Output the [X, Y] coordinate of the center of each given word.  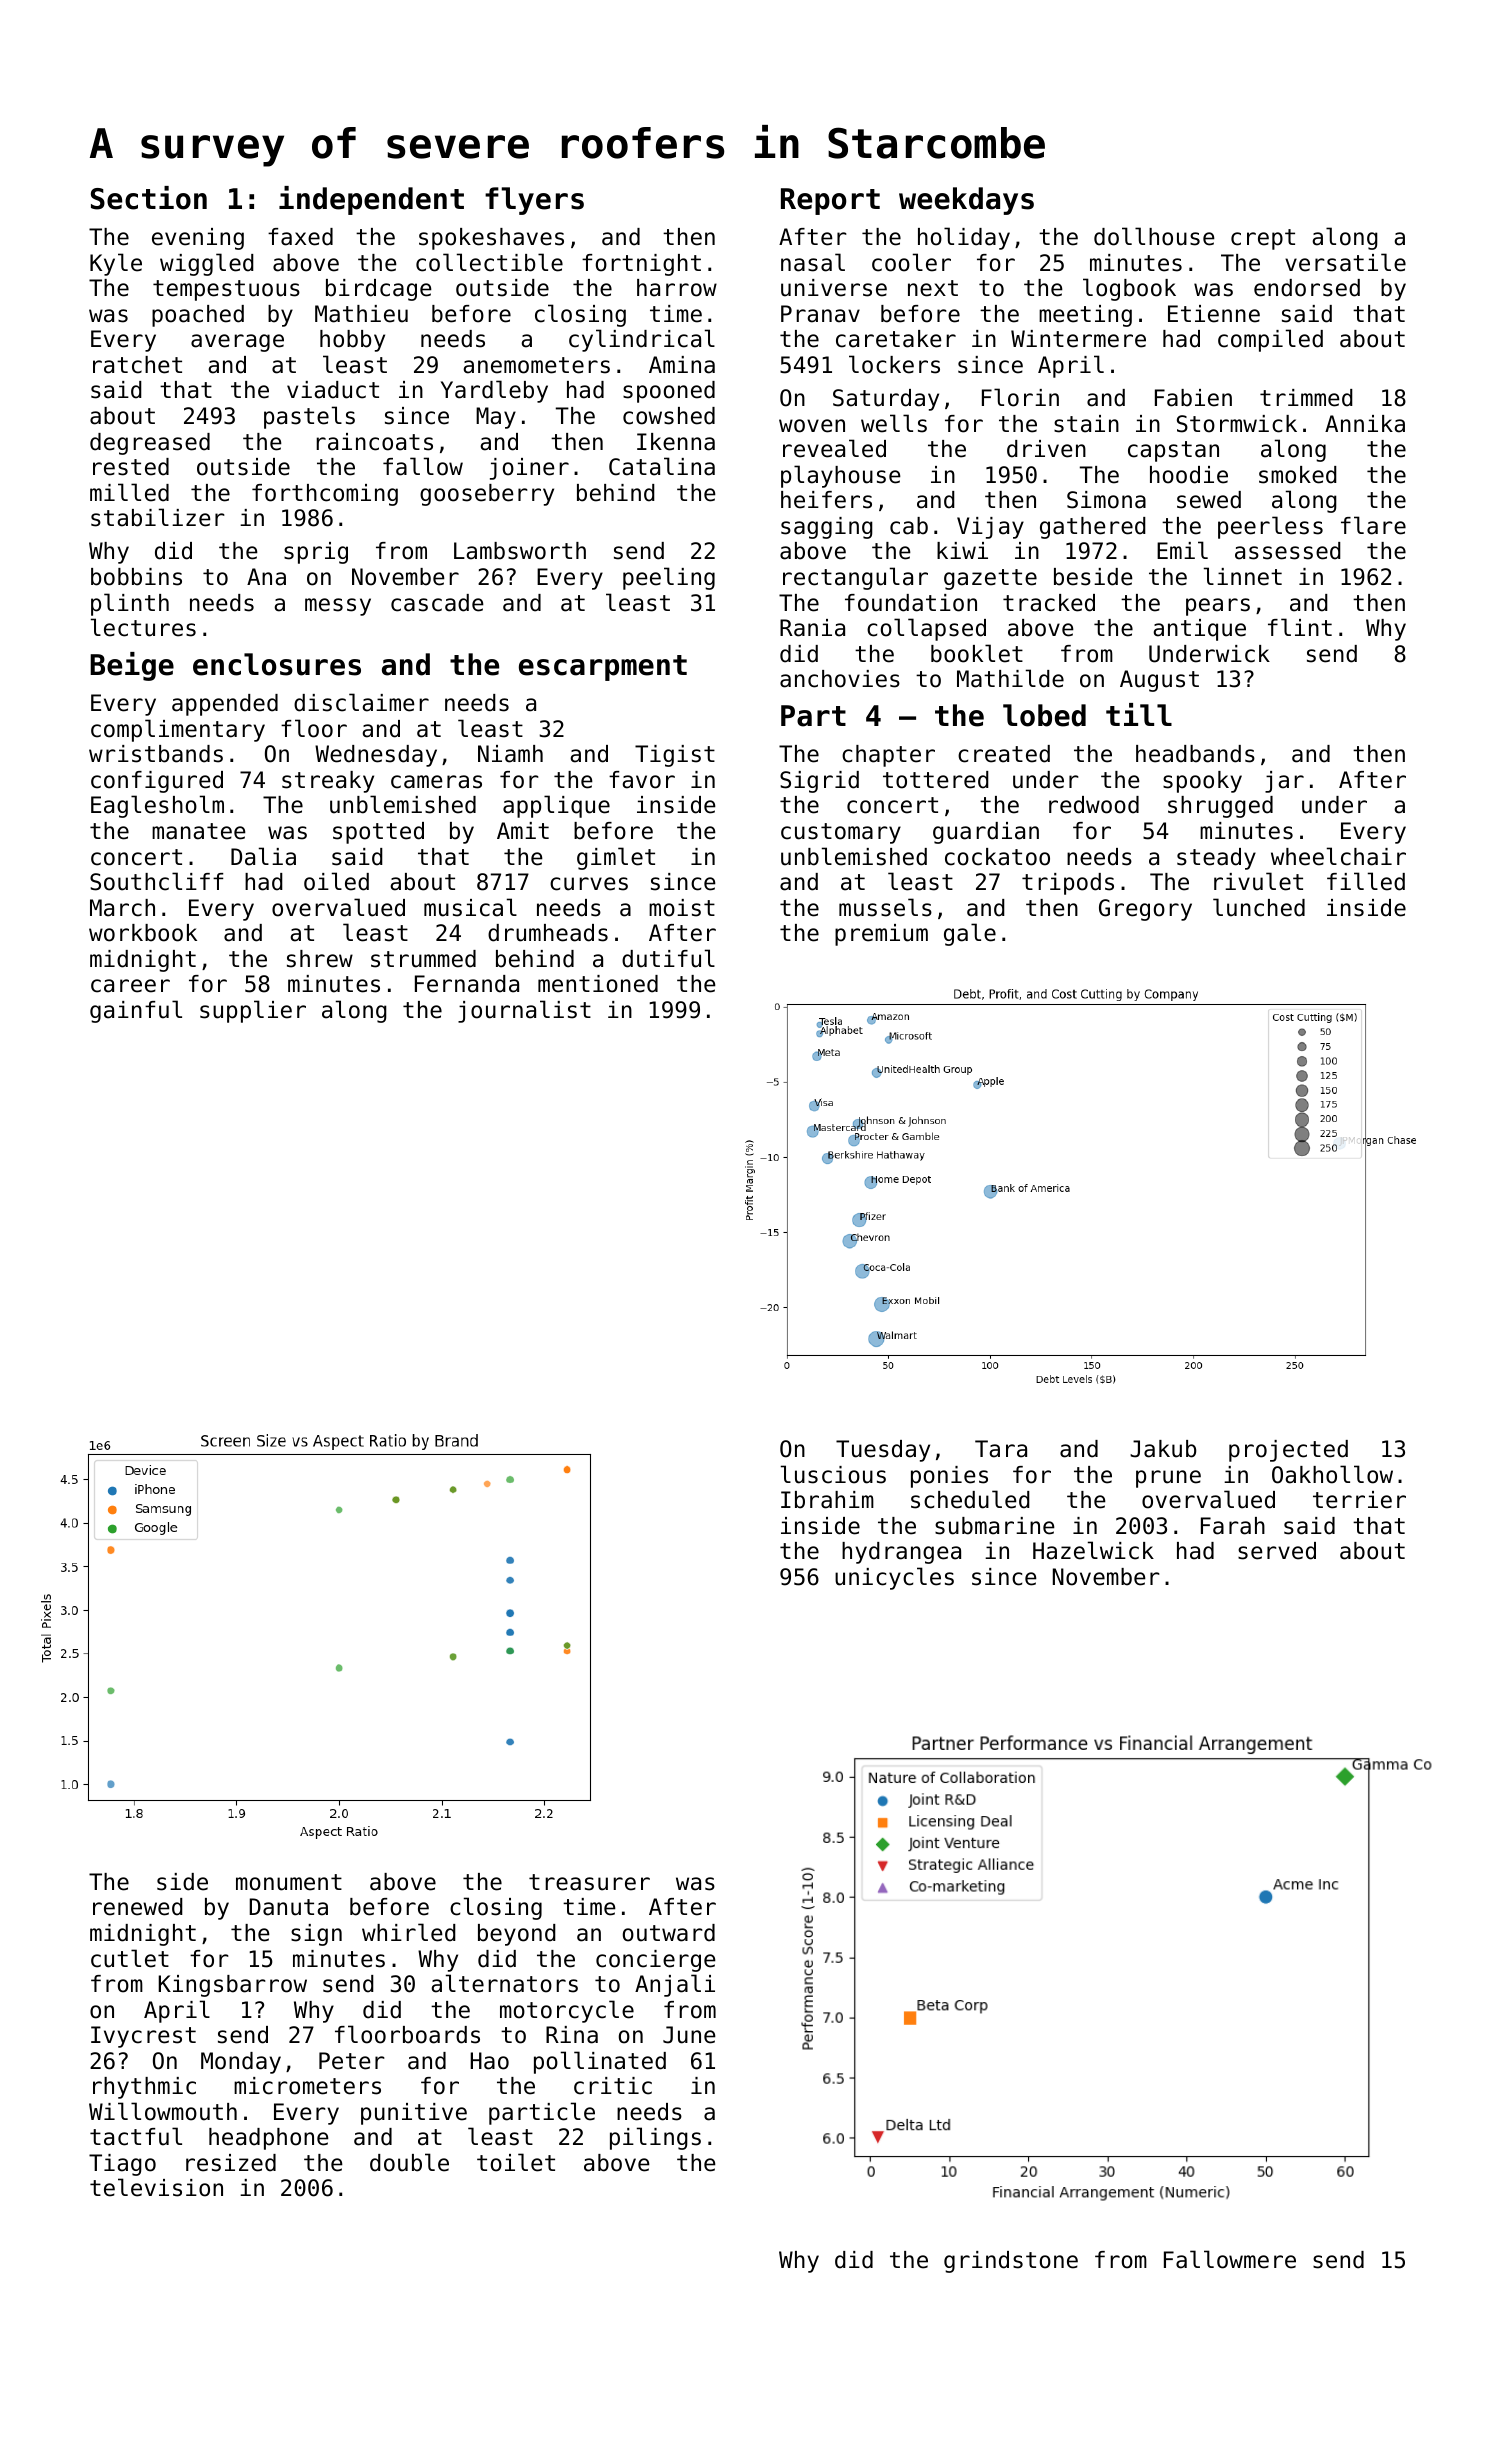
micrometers [307, 2086]
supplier [253, 1011]
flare [1373, 525]
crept [1263, 239]
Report [830, 201]
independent [371, 200]
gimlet [616, 858]
